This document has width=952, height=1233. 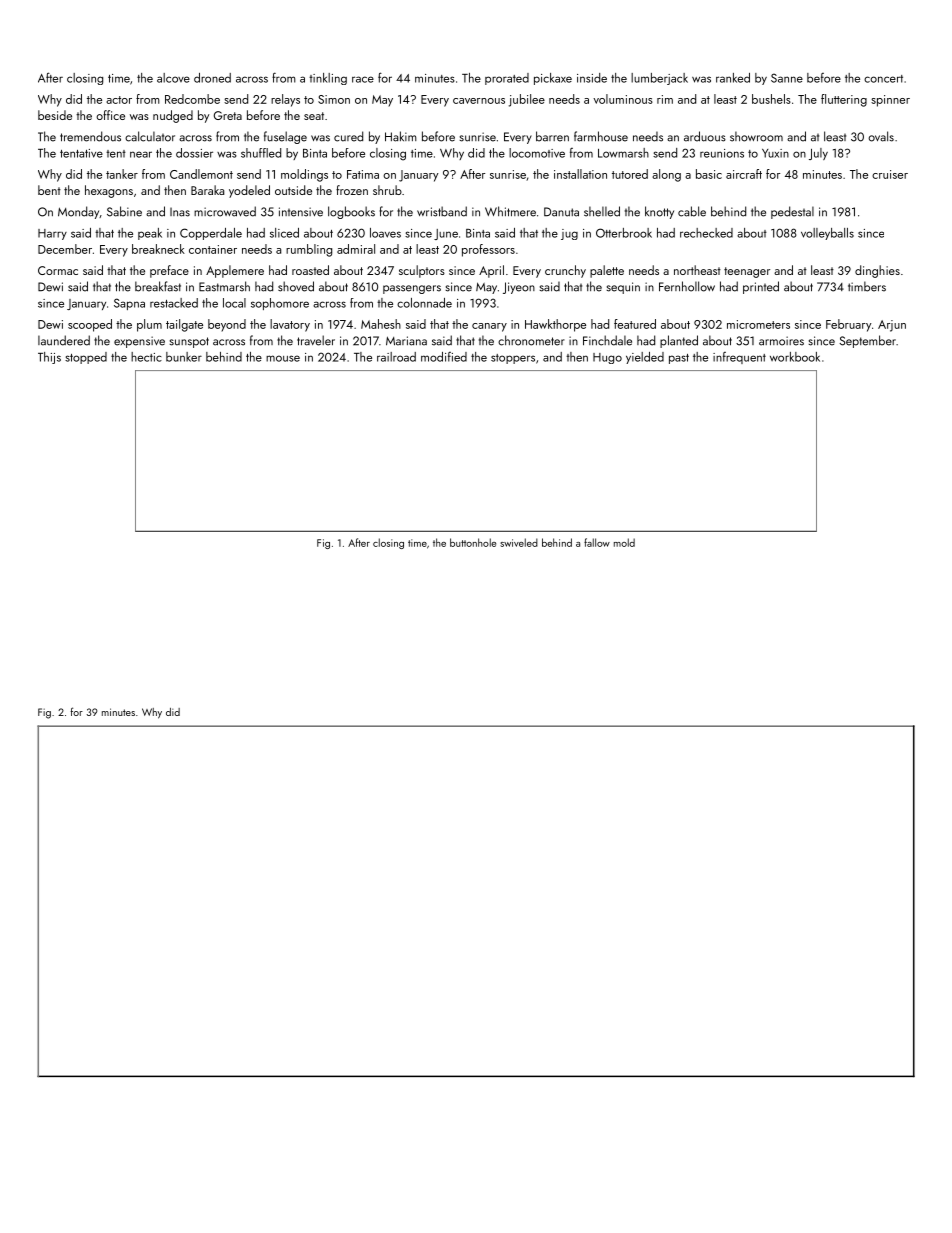 What do you see at coordinates (867, 341) in the document?
I see `September` at bounding box center [867, 341].
